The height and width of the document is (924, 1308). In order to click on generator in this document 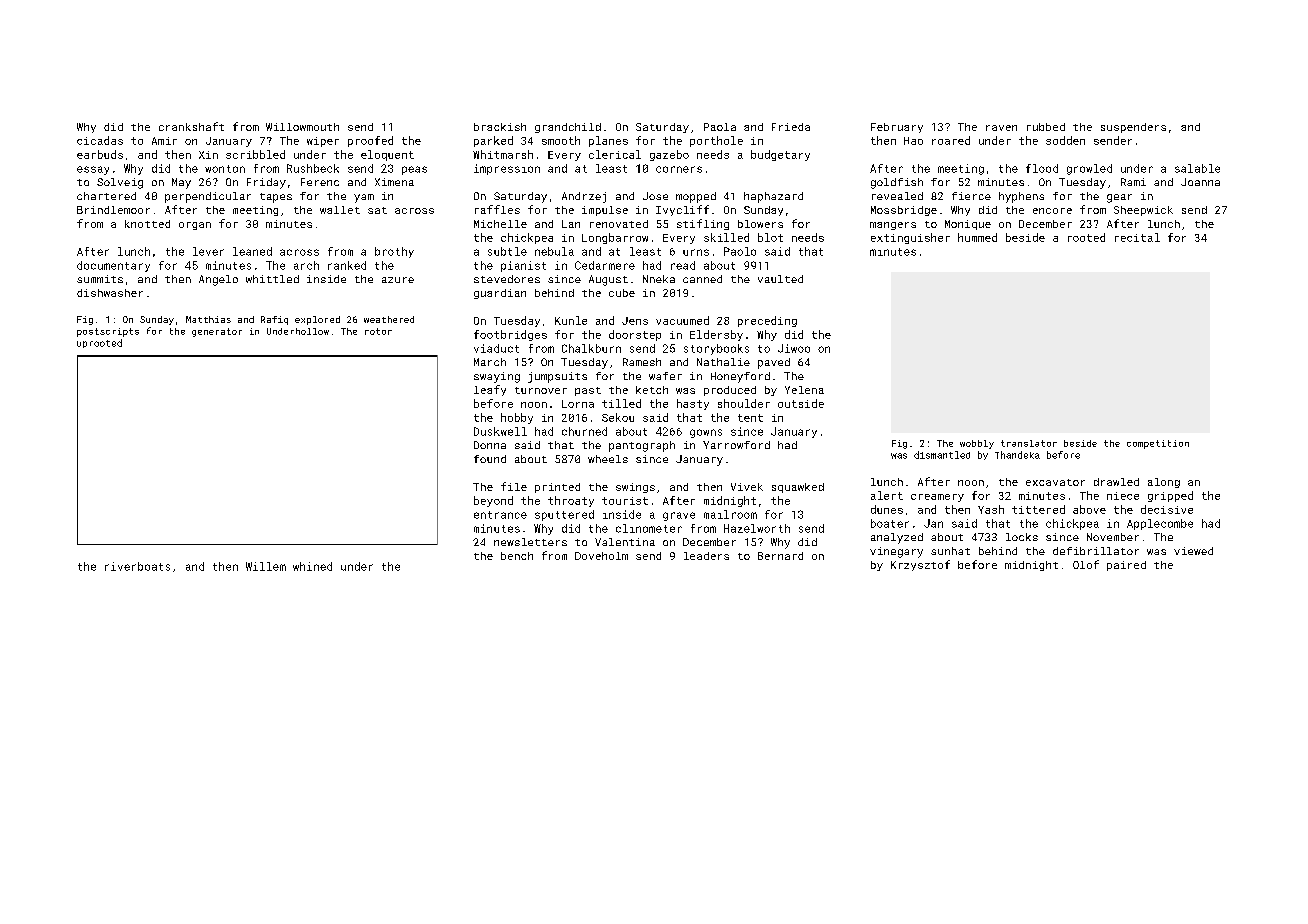, I will do `click(217, 332)`.
